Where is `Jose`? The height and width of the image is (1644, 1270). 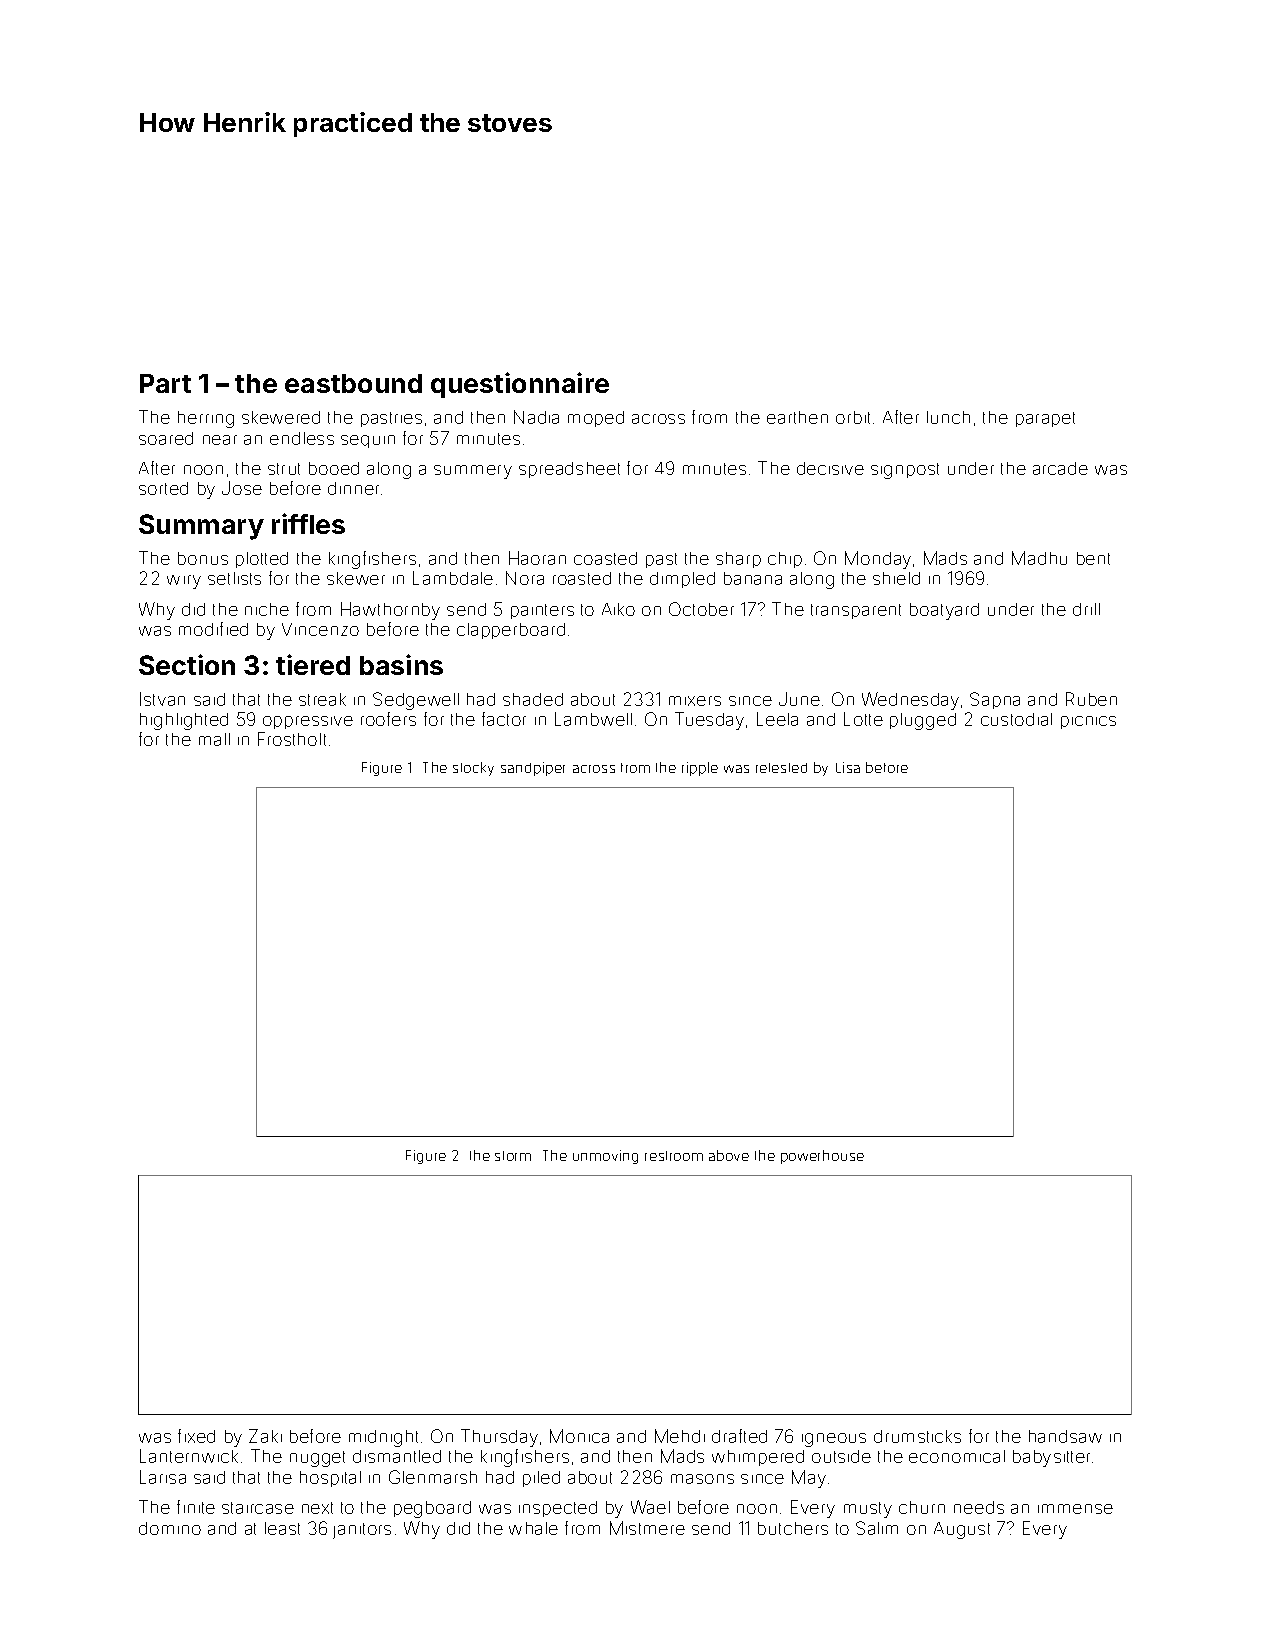 Jose is located at coordinates (242, 488).
